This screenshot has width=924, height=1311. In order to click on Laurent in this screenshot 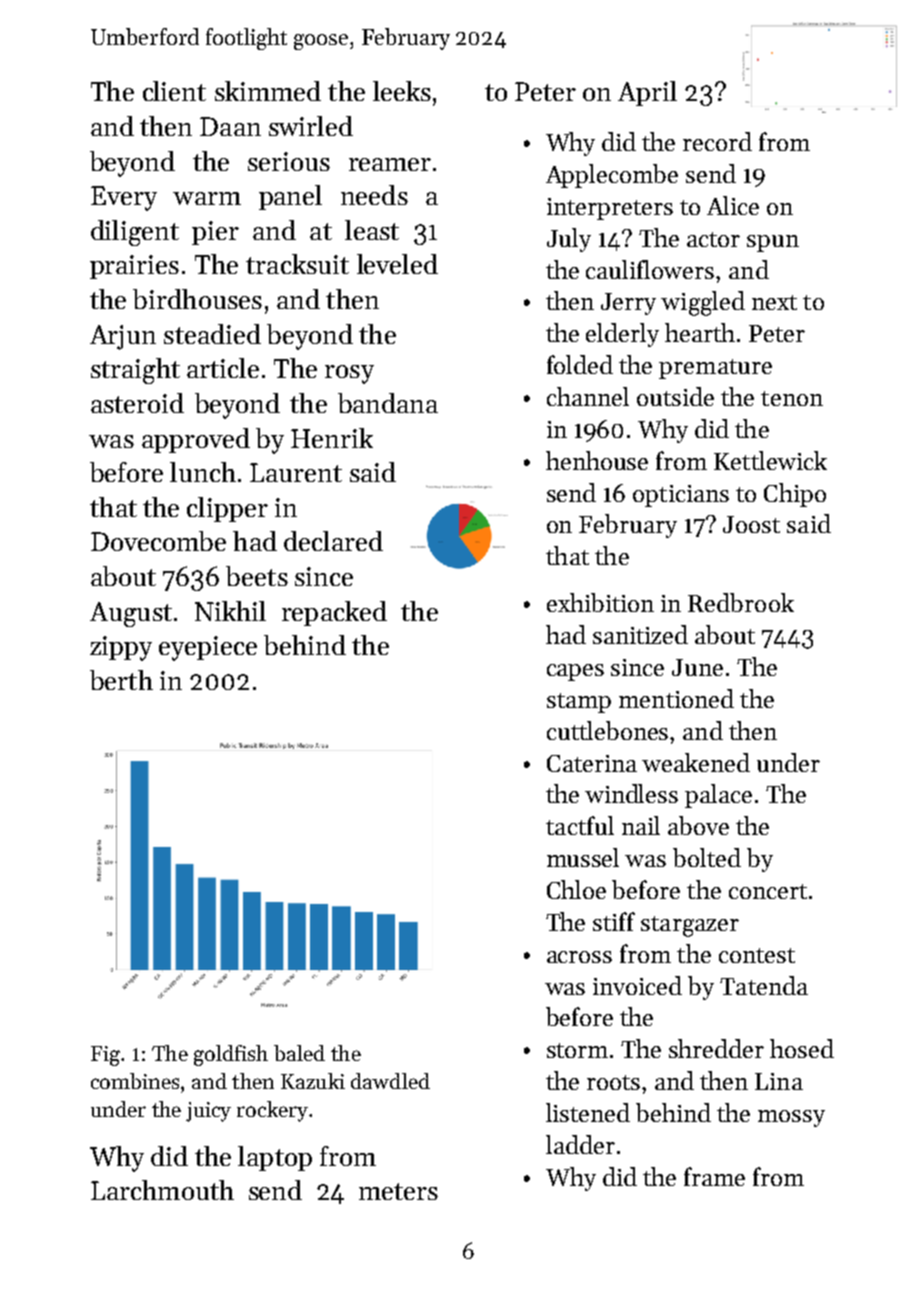, I will do `click(296, 472)`.
